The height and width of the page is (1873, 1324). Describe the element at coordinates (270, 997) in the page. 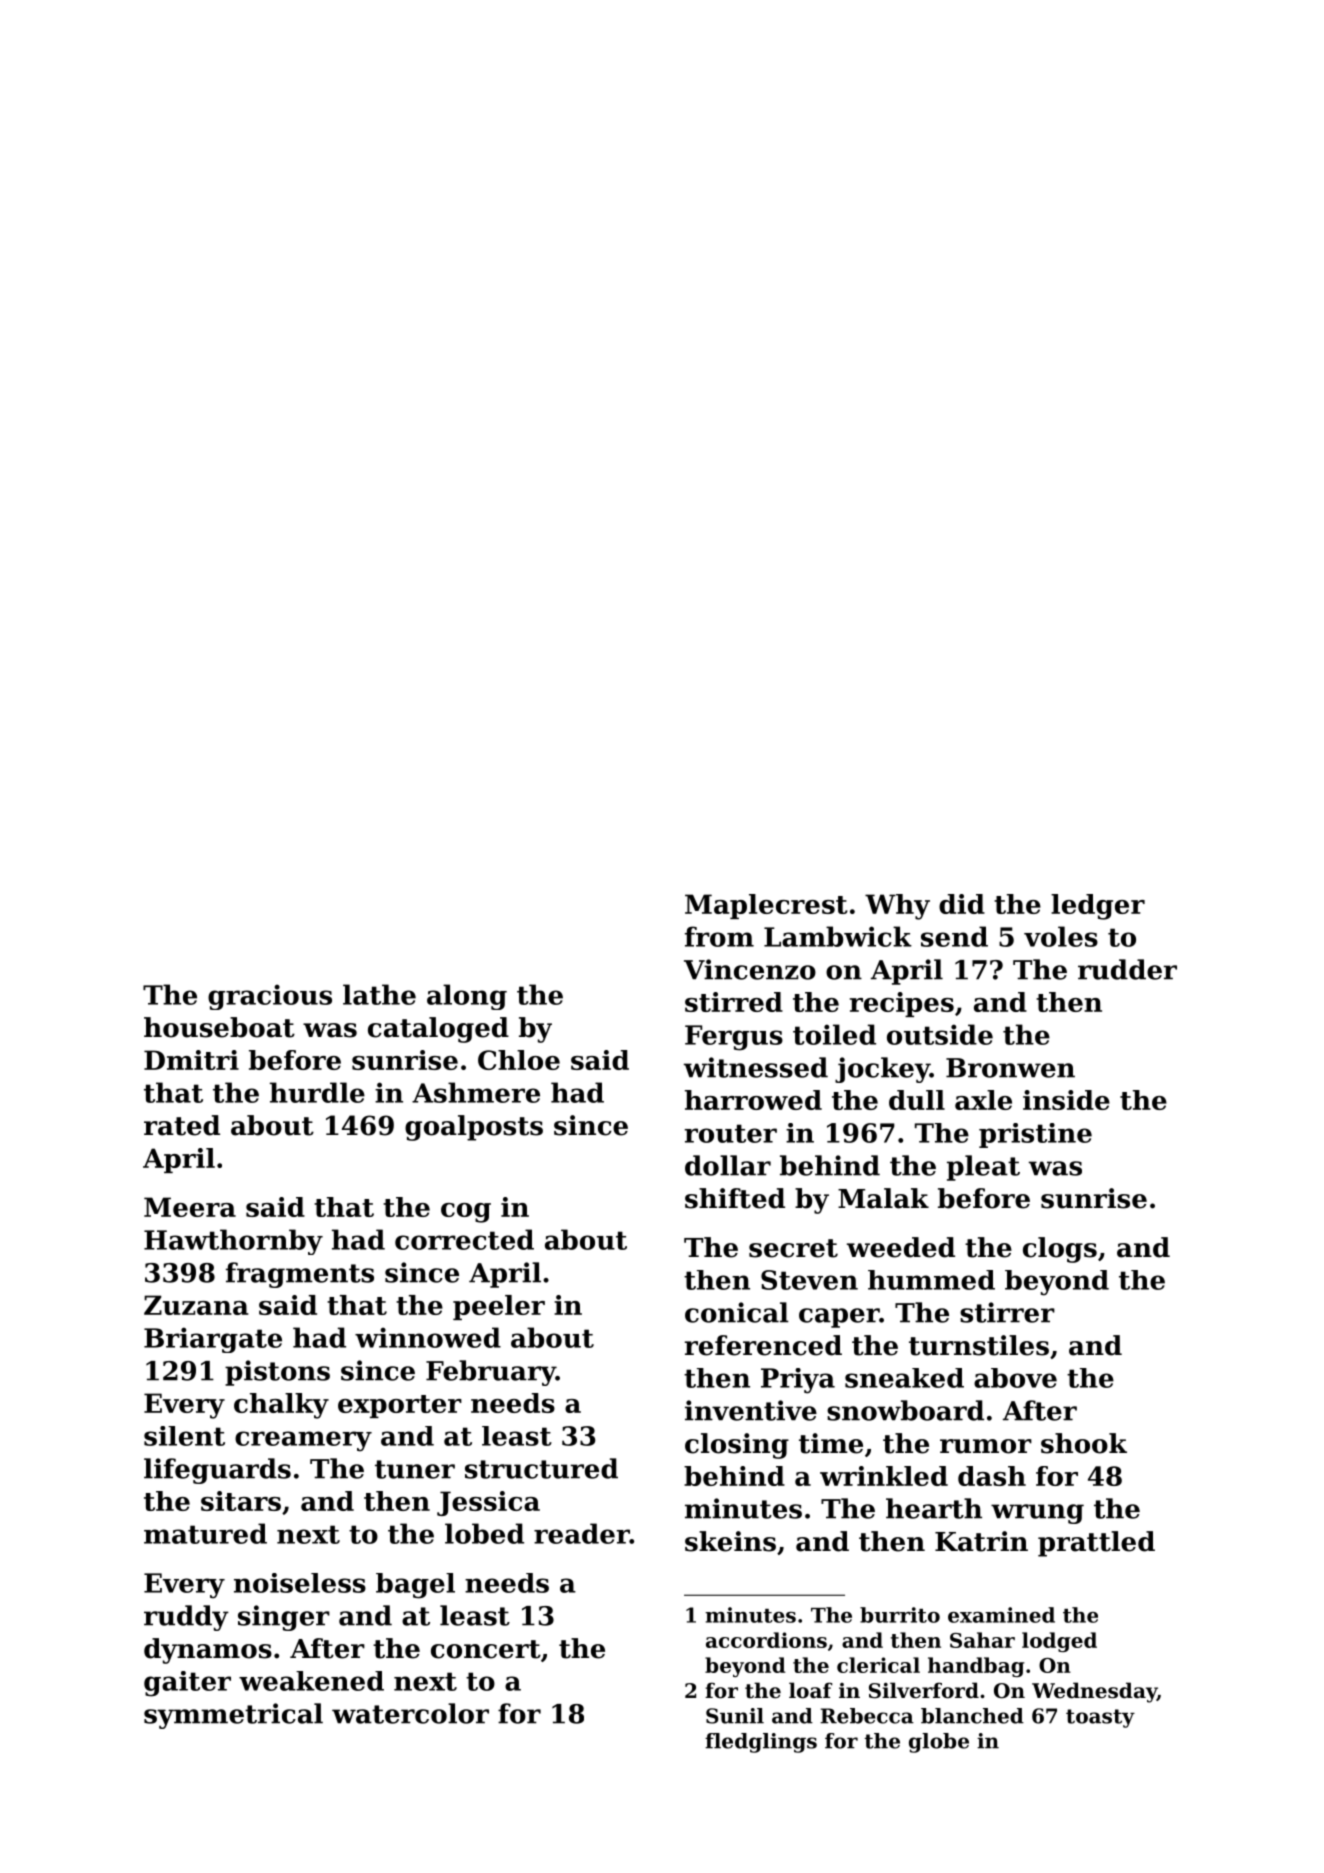

I see `gracious` at that location.
